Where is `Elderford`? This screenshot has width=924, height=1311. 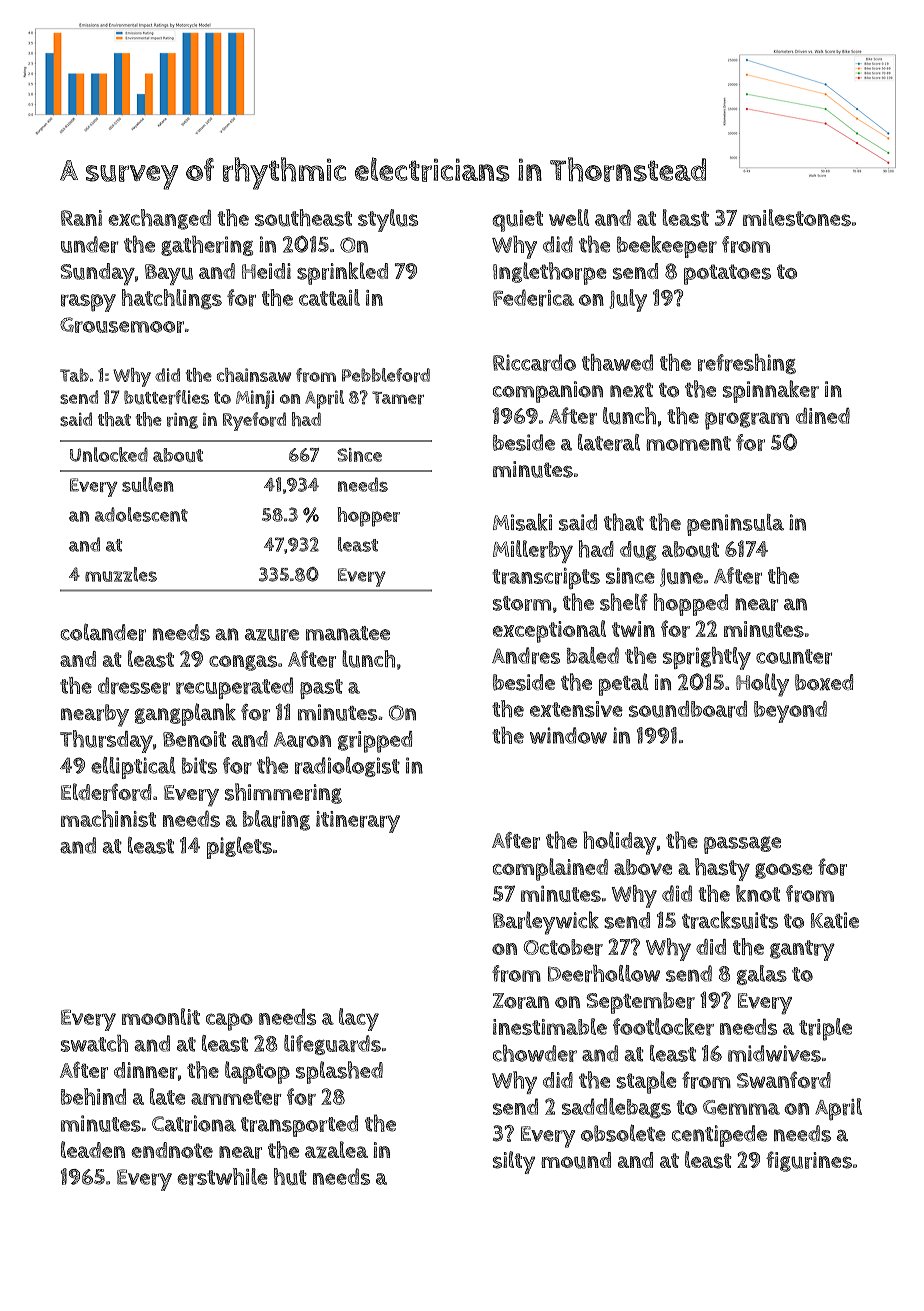
Elderford is located at coordinates (106, 792).
